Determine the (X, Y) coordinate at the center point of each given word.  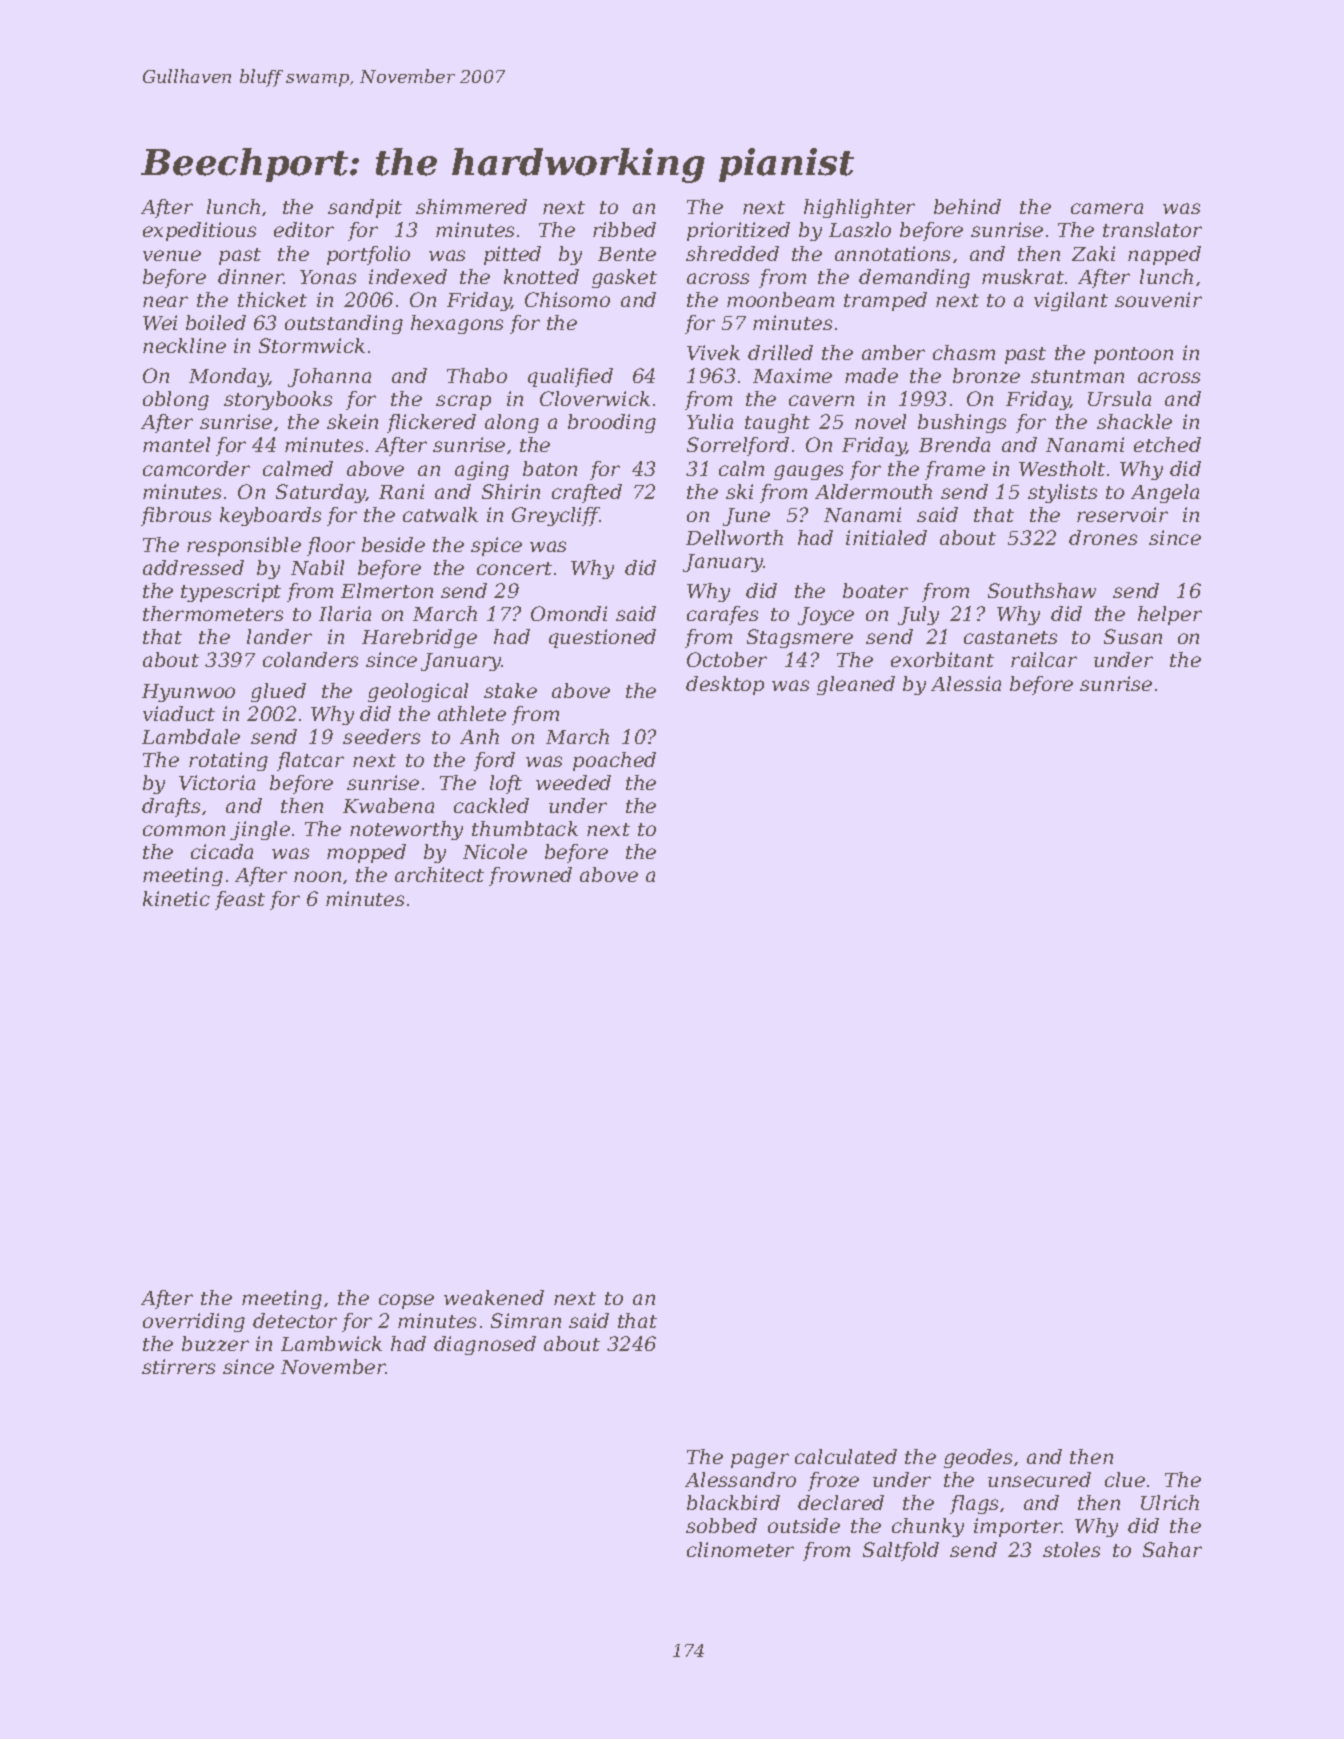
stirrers (178, 1366)
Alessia (966, 683)
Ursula (1119, 398)
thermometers (213, 613)
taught (777, 423)
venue (172, 255)
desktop (725, 685)
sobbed (721, 1525)
